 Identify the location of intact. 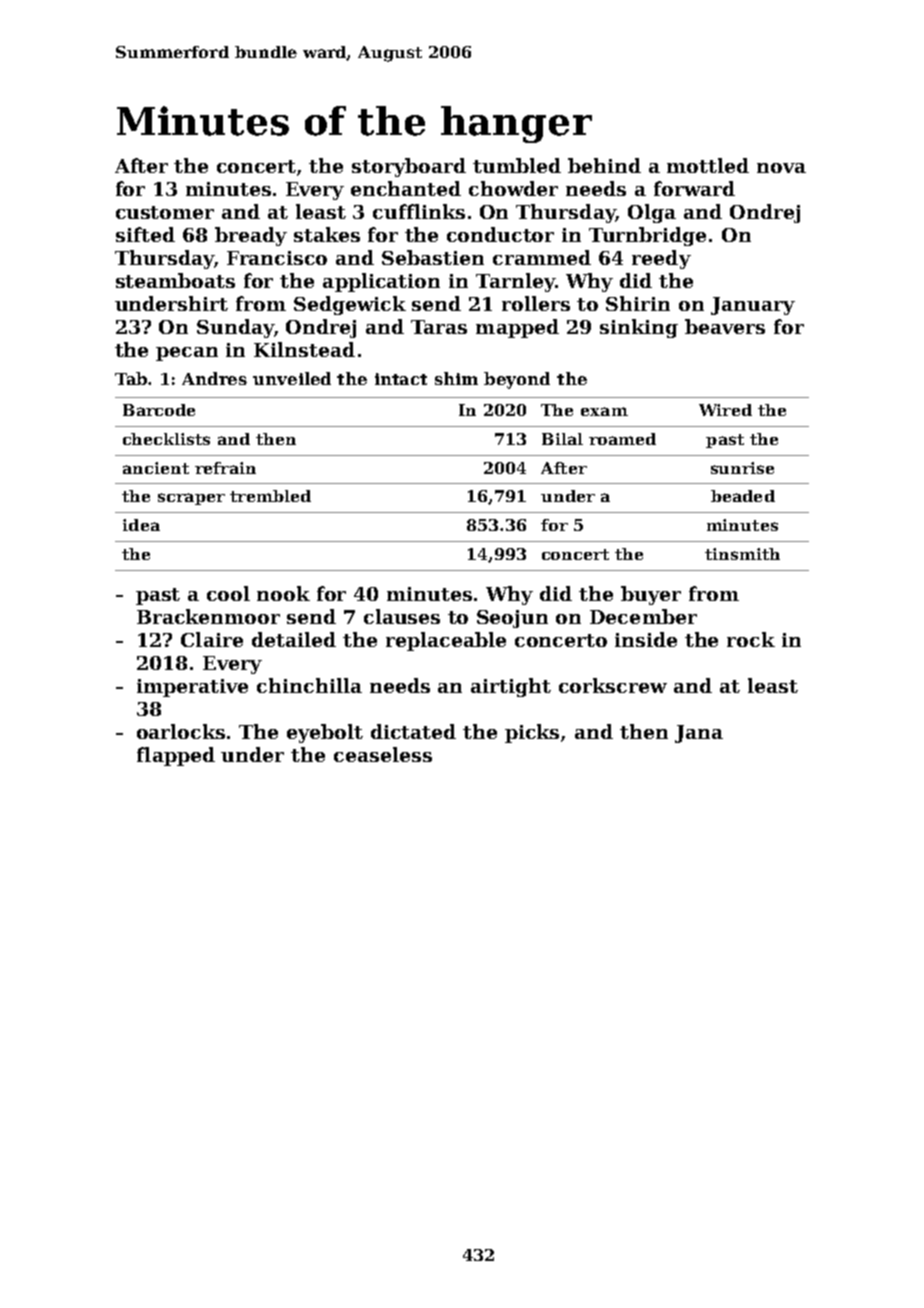
(401, 379).
